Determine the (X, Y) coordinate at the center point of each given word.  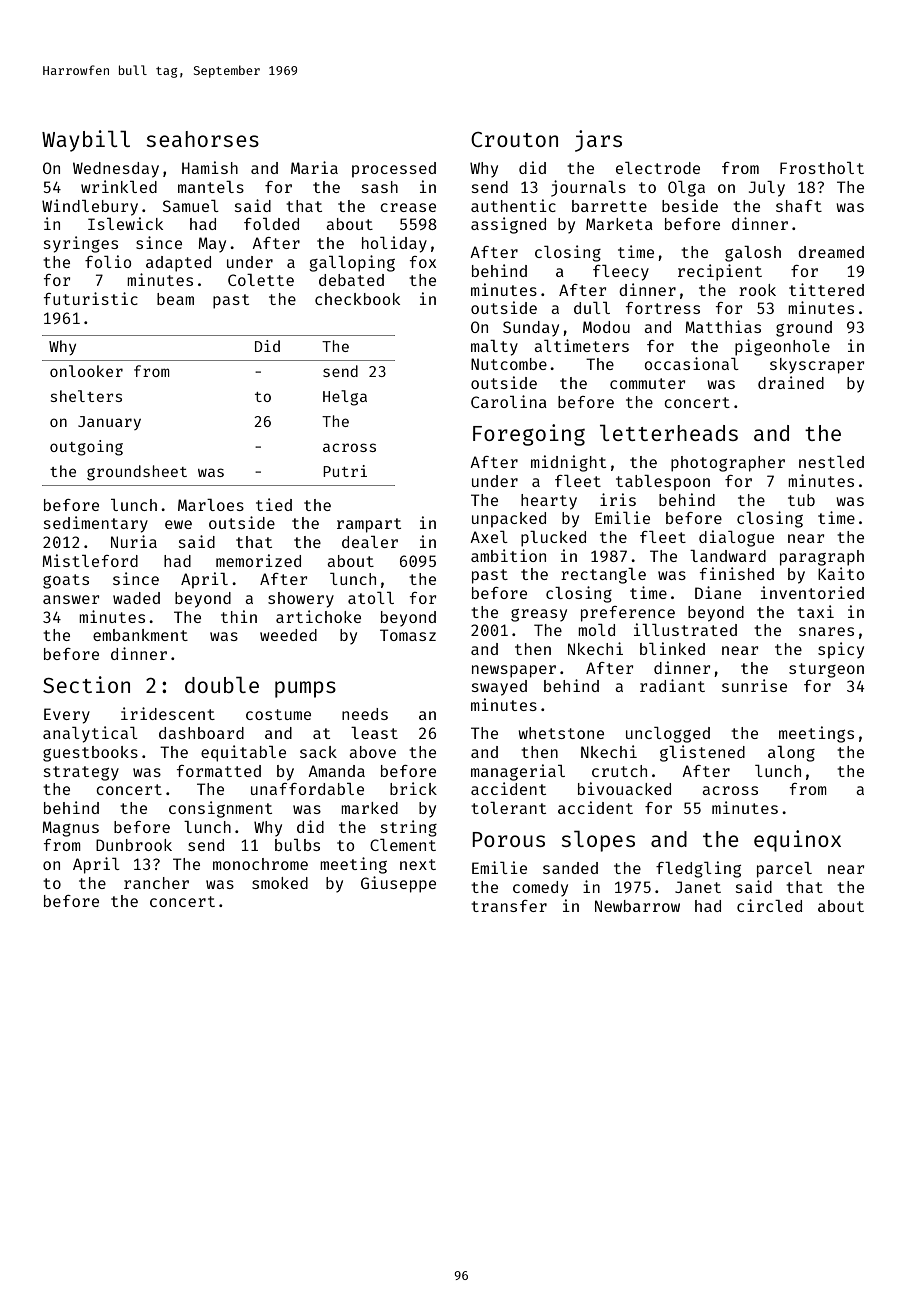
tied (274, 504)
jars (598, 141)
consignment (220, 809)
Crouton (514, 139)
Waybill (86, 141)
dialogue (736, 538)
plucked (553, 539)
